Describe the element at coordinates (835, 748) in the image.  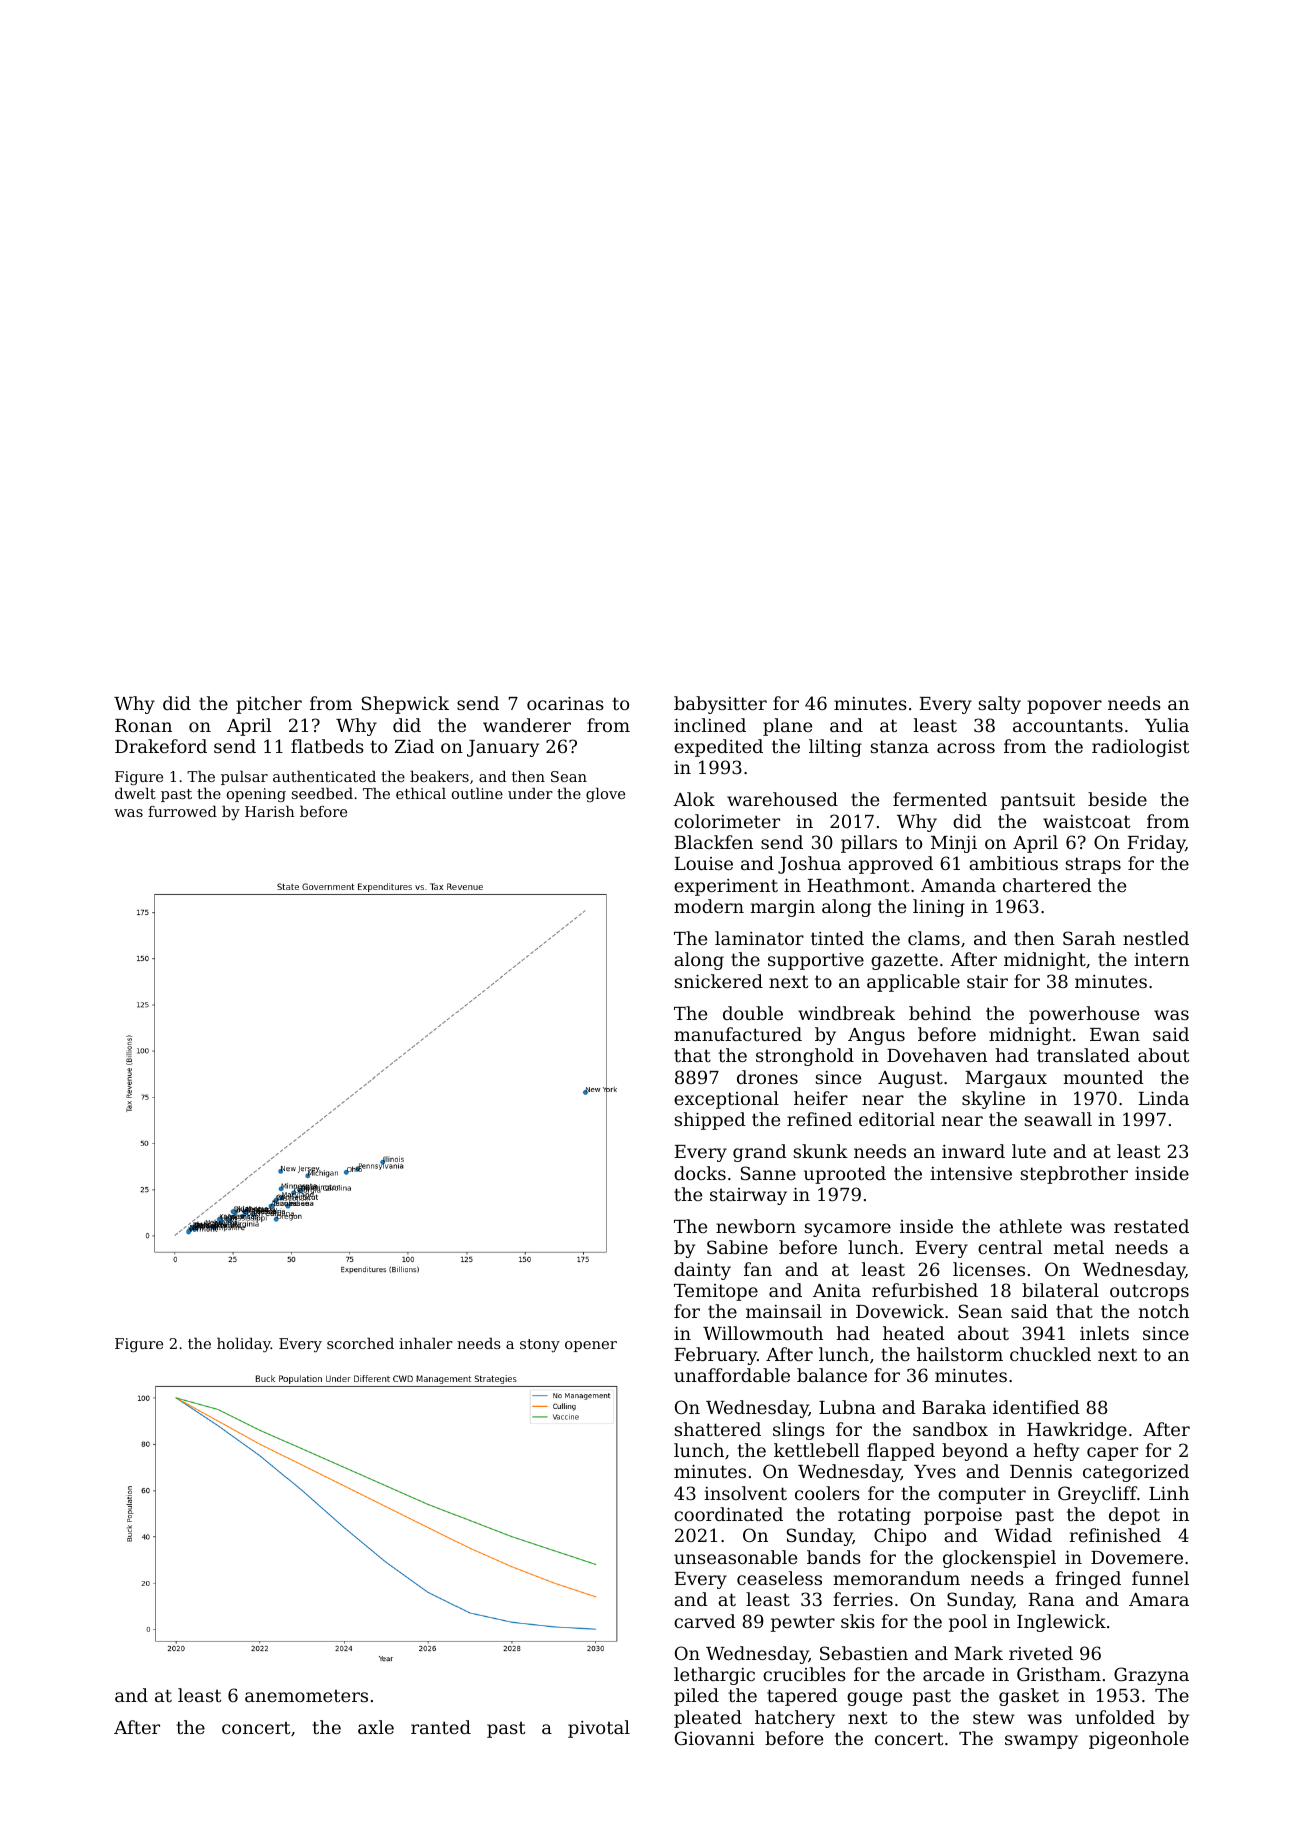
I see `lilting` at that location.
